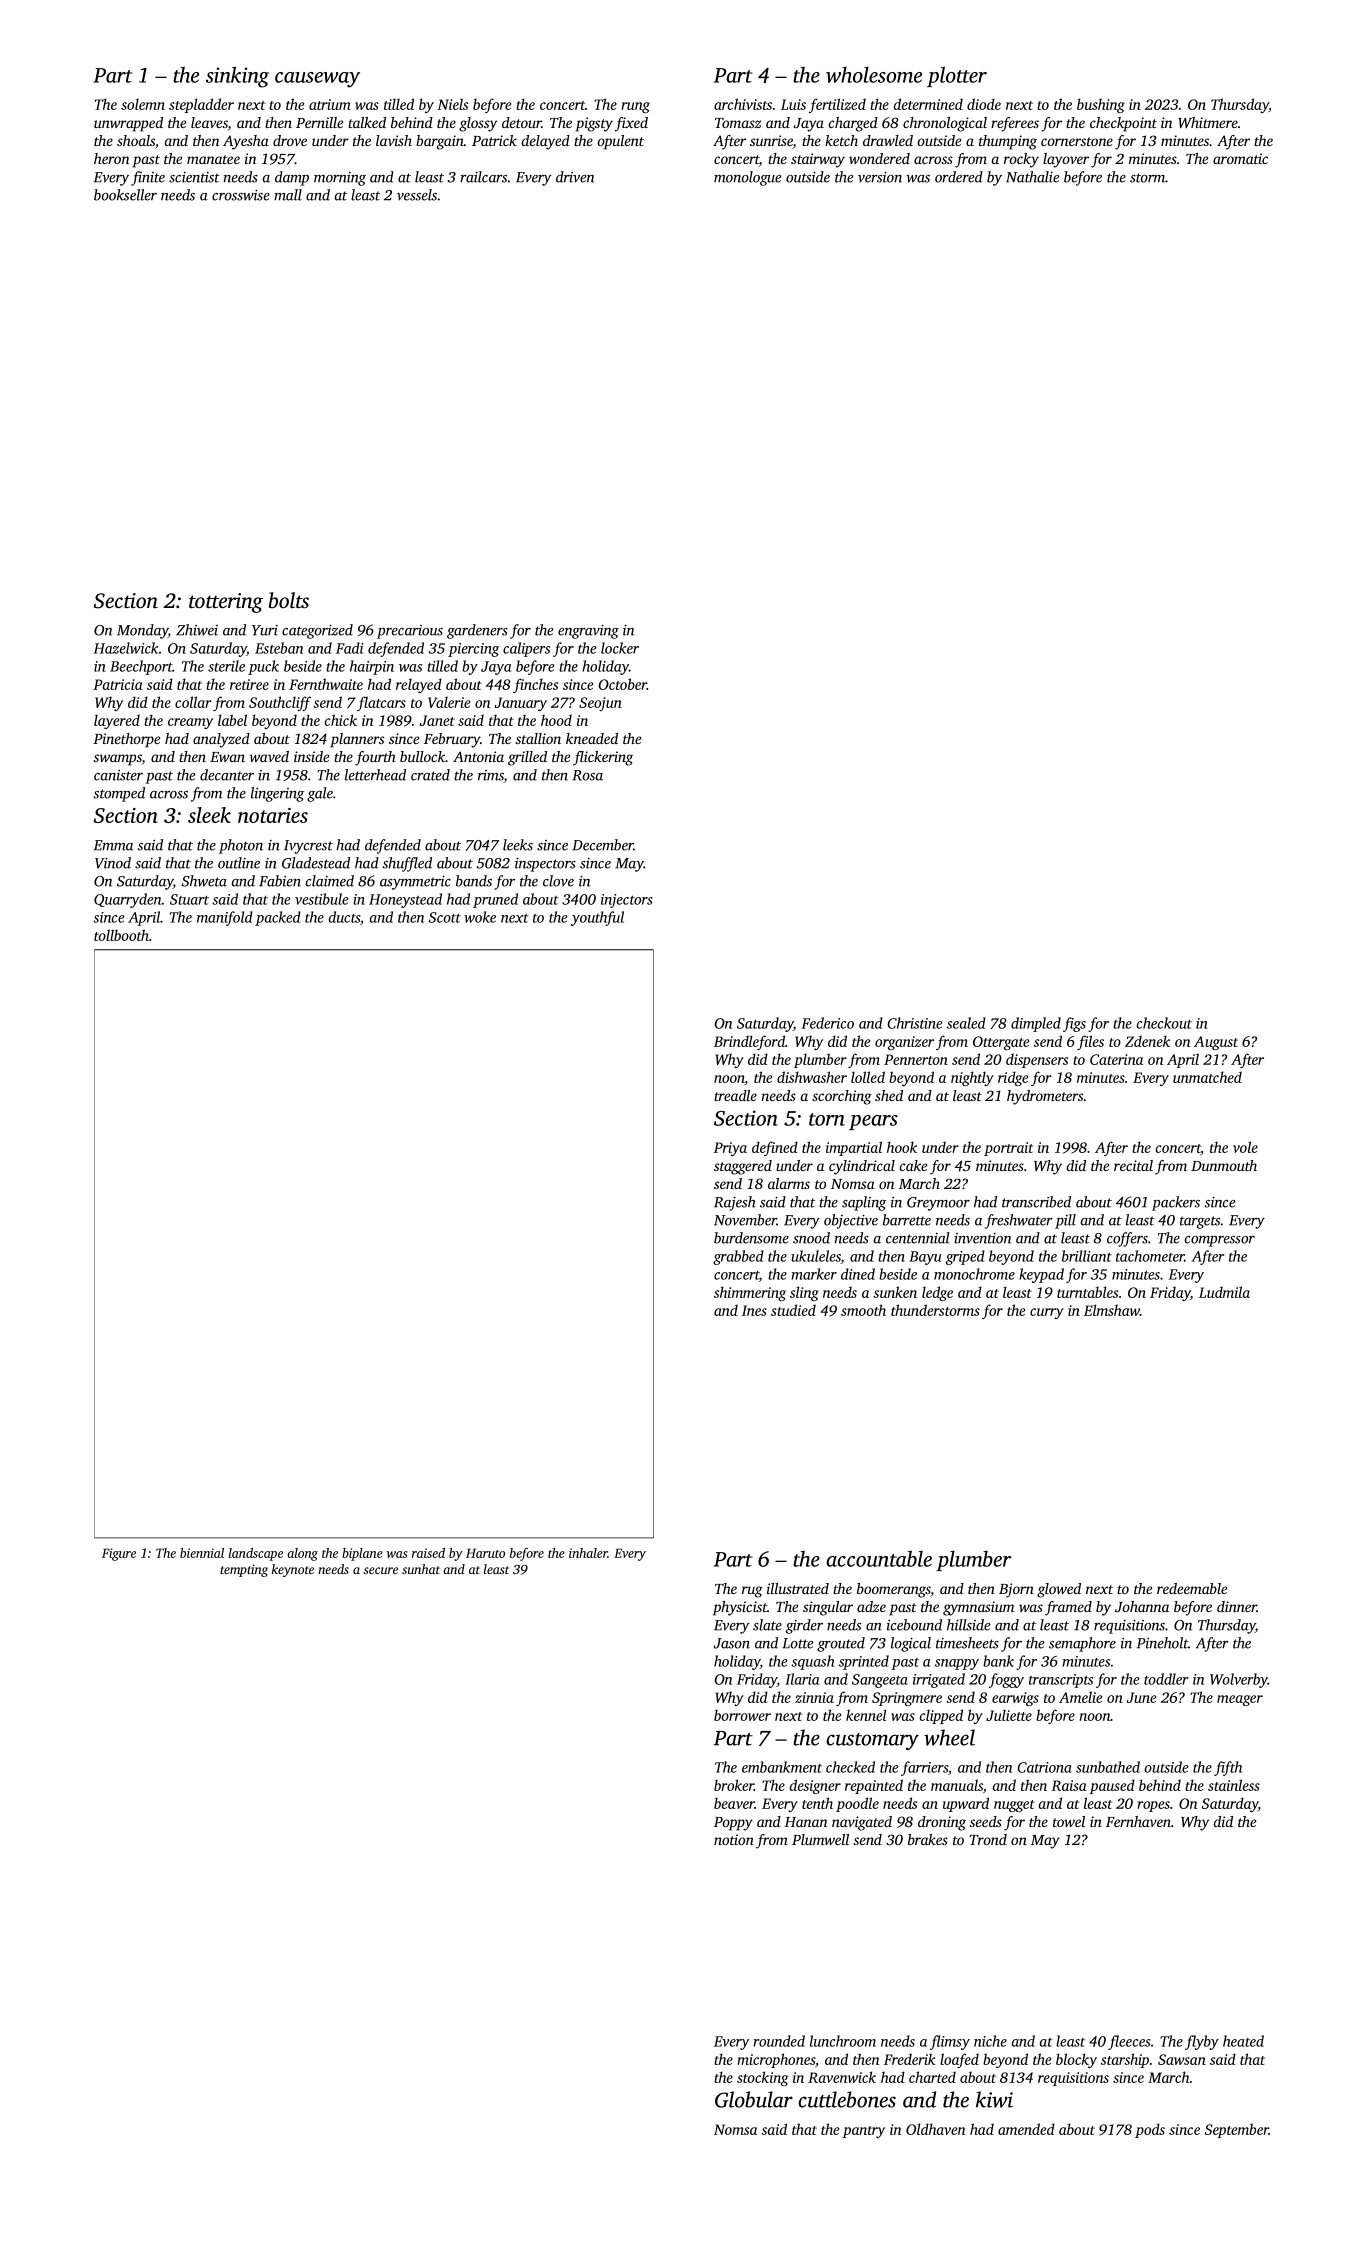  Describe the element at coordinates (239, 863) in the image. I see `outline` at that location.
